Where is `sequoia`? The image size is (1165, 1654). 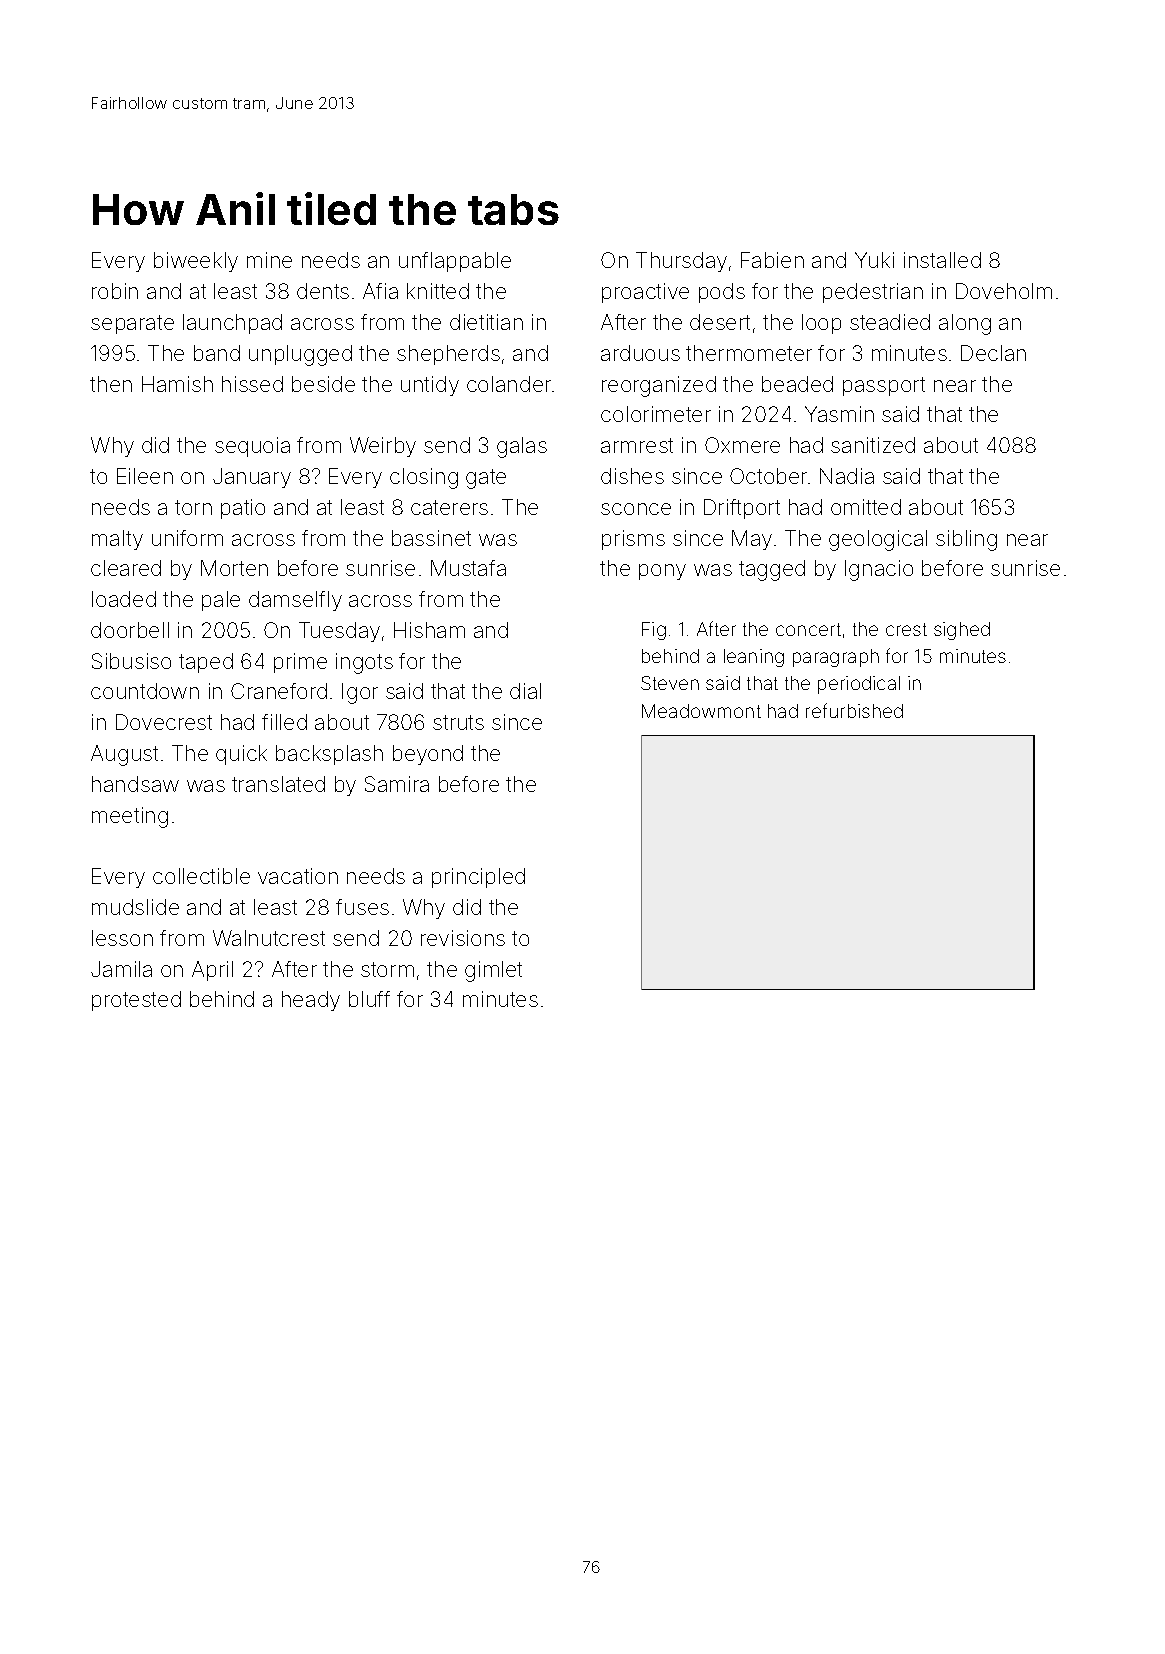 sequoia is located at coordinates (252, 447).
